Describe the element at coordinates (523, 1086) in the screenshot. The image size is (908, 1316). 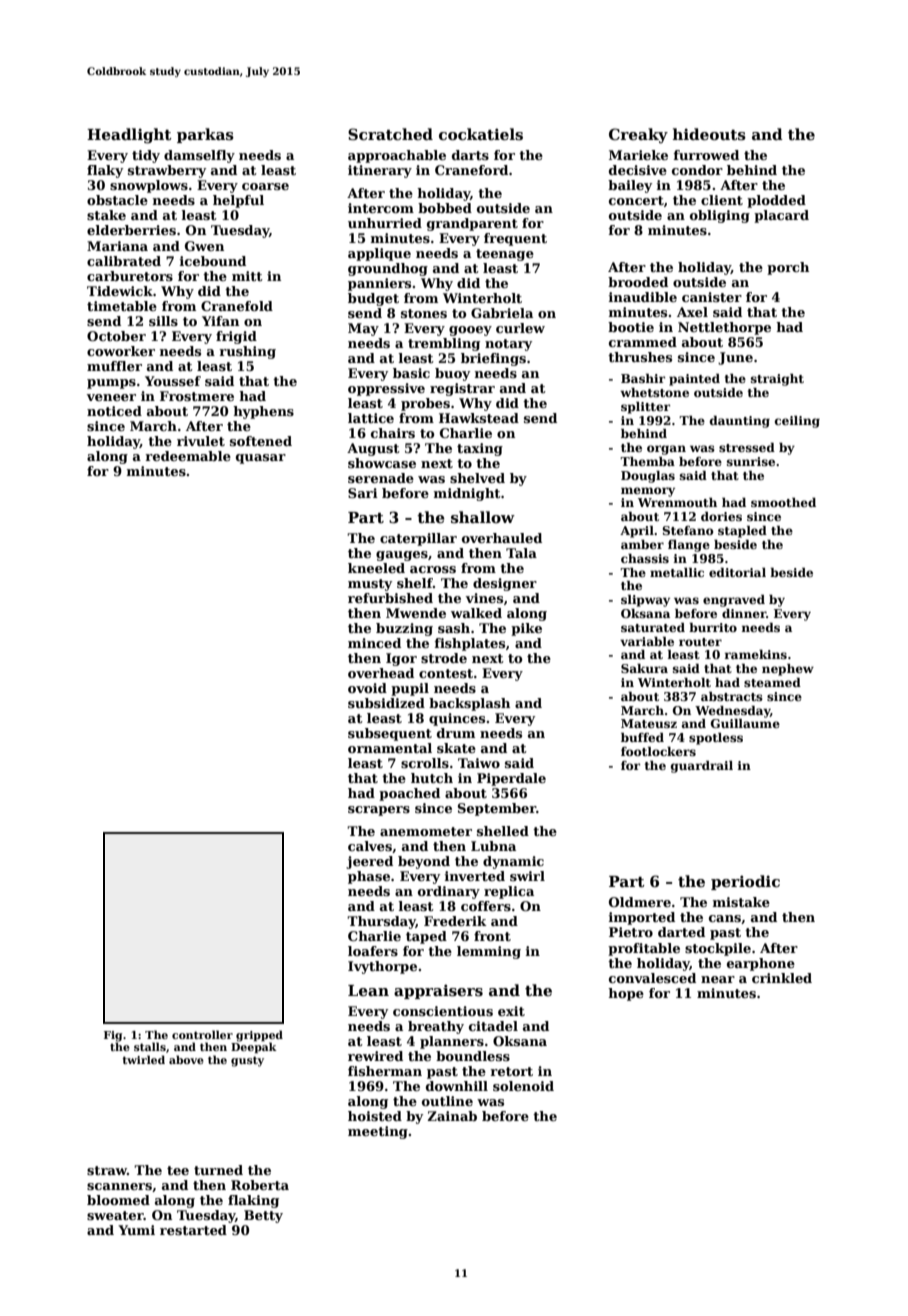
I see `solenoid` at that location.
